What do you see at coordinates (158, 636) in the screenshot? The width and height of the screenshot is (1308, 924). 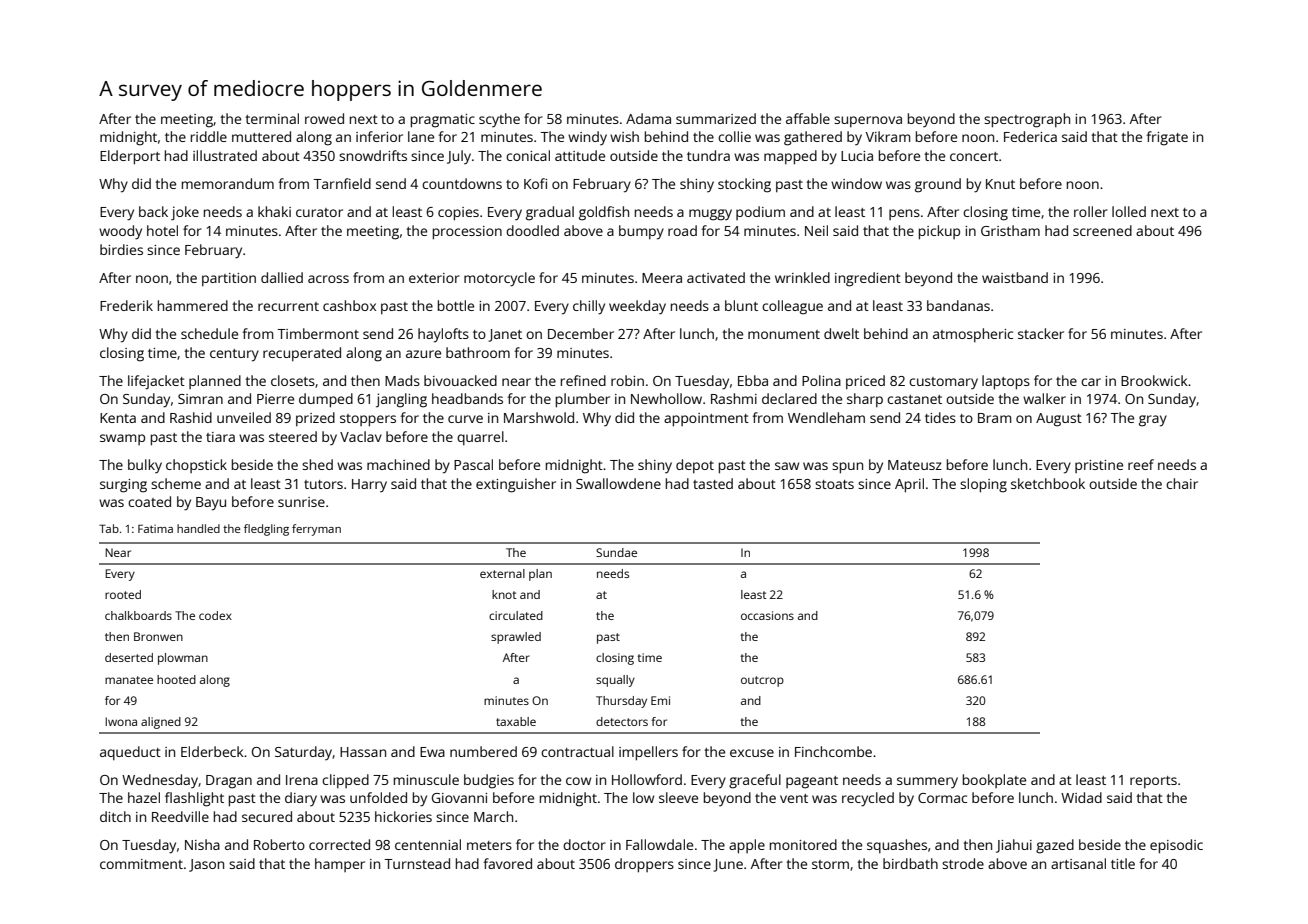 I see `Bronwen` at bounding box center [158, 636].
